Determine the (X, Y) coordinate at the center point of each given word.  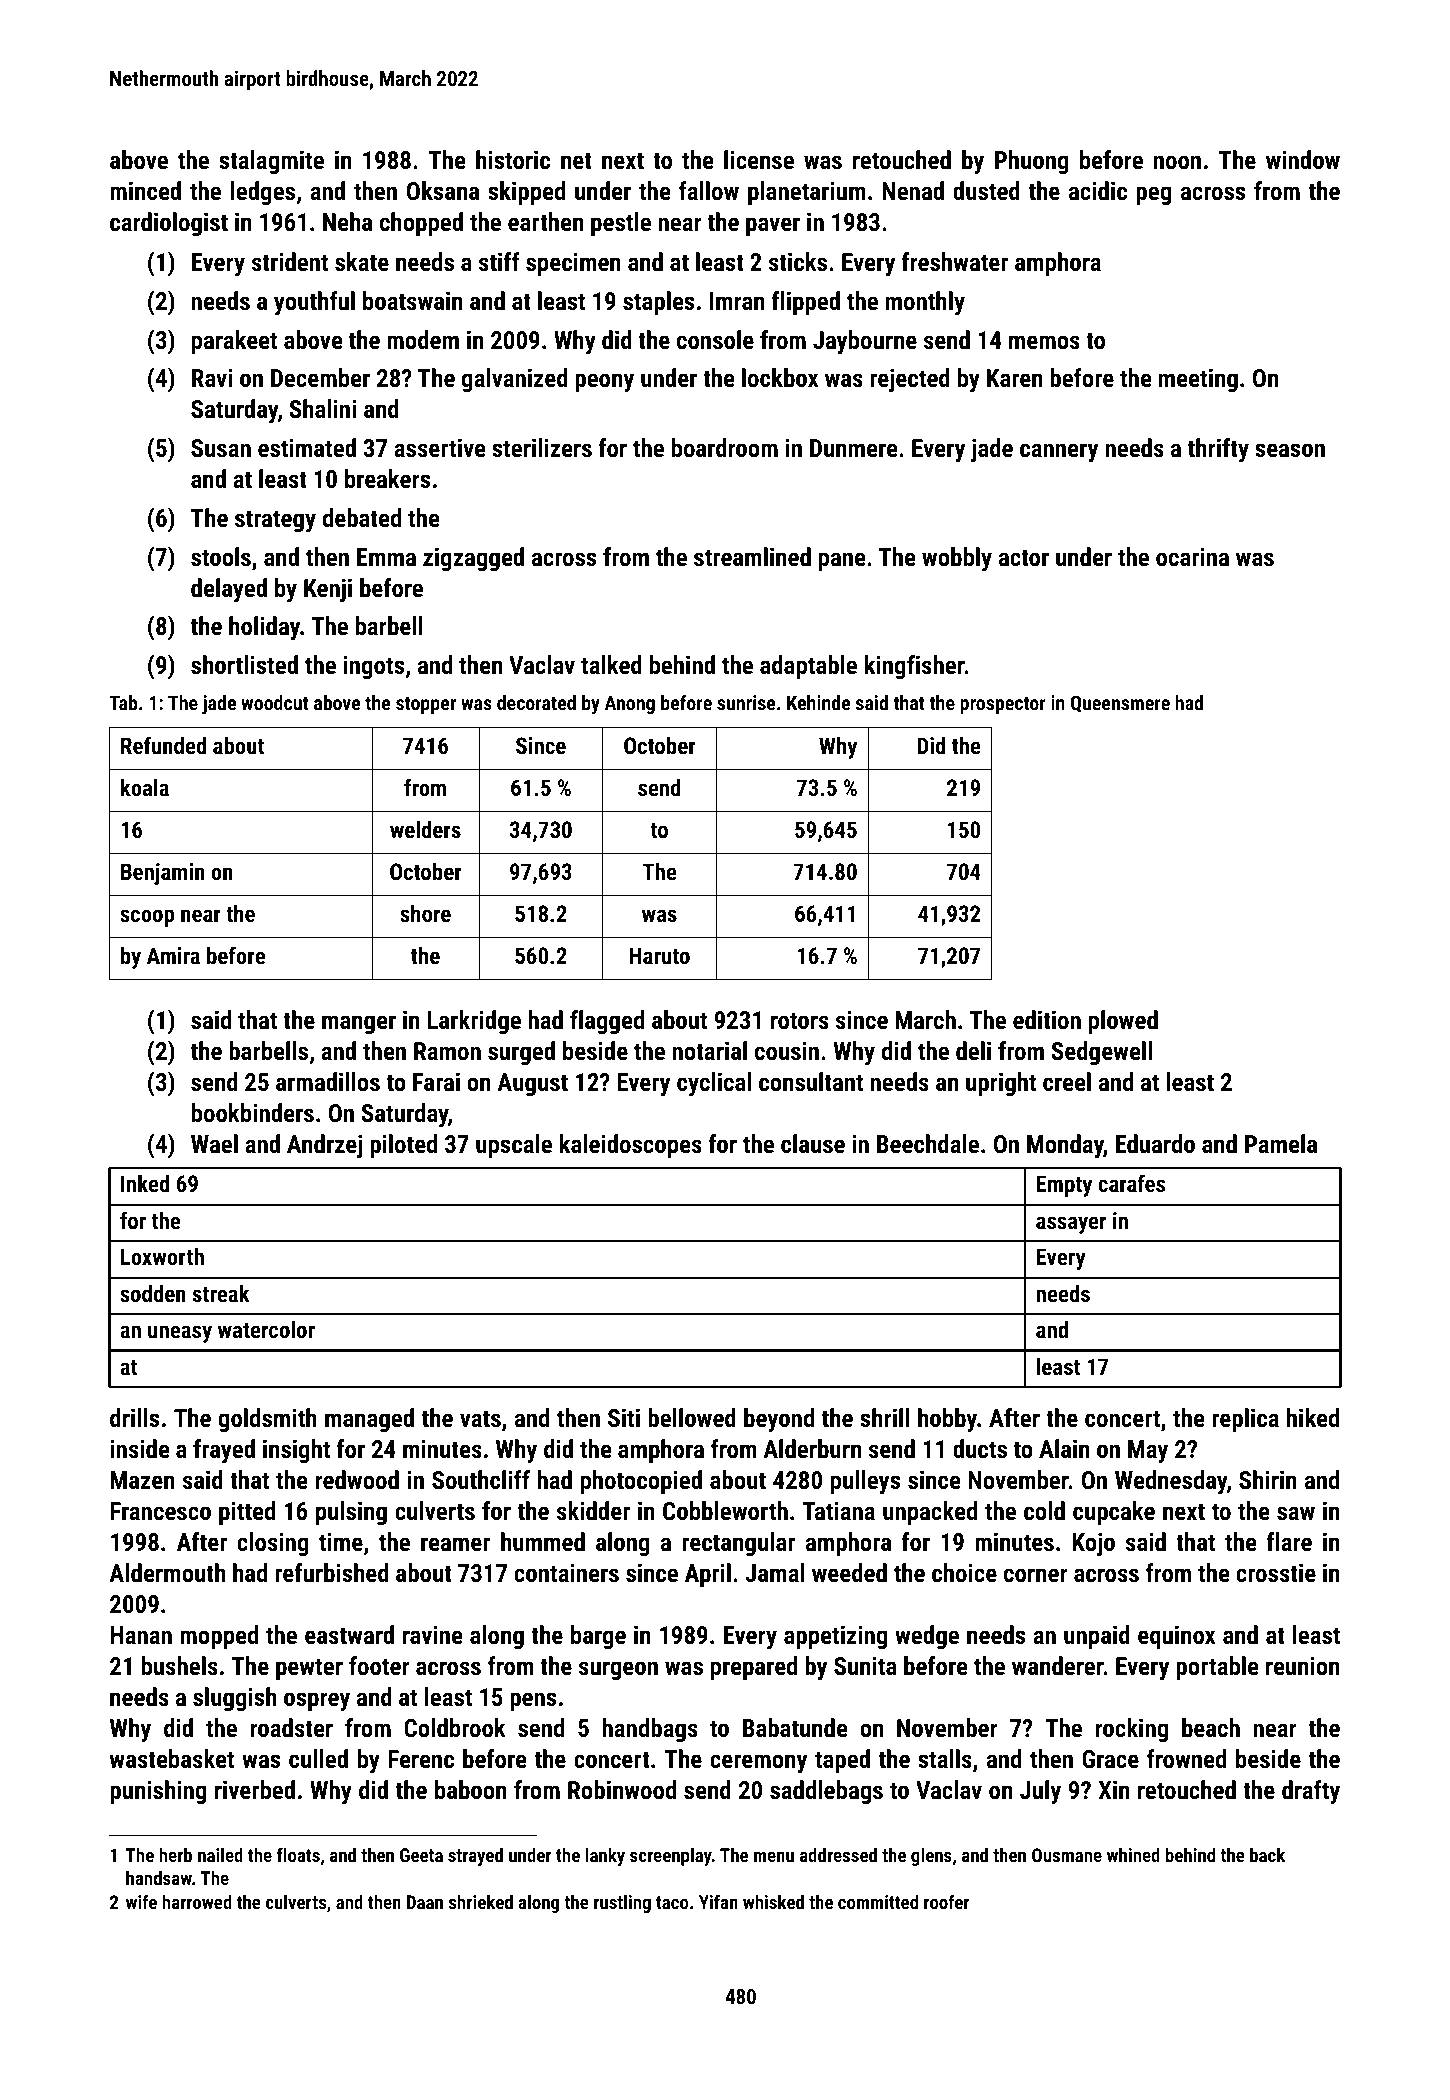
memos (1044, 342)
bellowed (692, 1417)
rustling (622, 1903)
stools (221, 556)
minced (145, 190)
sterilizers (542, 447)
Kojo (1093, 1544)
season (1290, 450)
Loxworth (162, 1256)
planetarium (807, 193)
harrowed (197, 1901)
